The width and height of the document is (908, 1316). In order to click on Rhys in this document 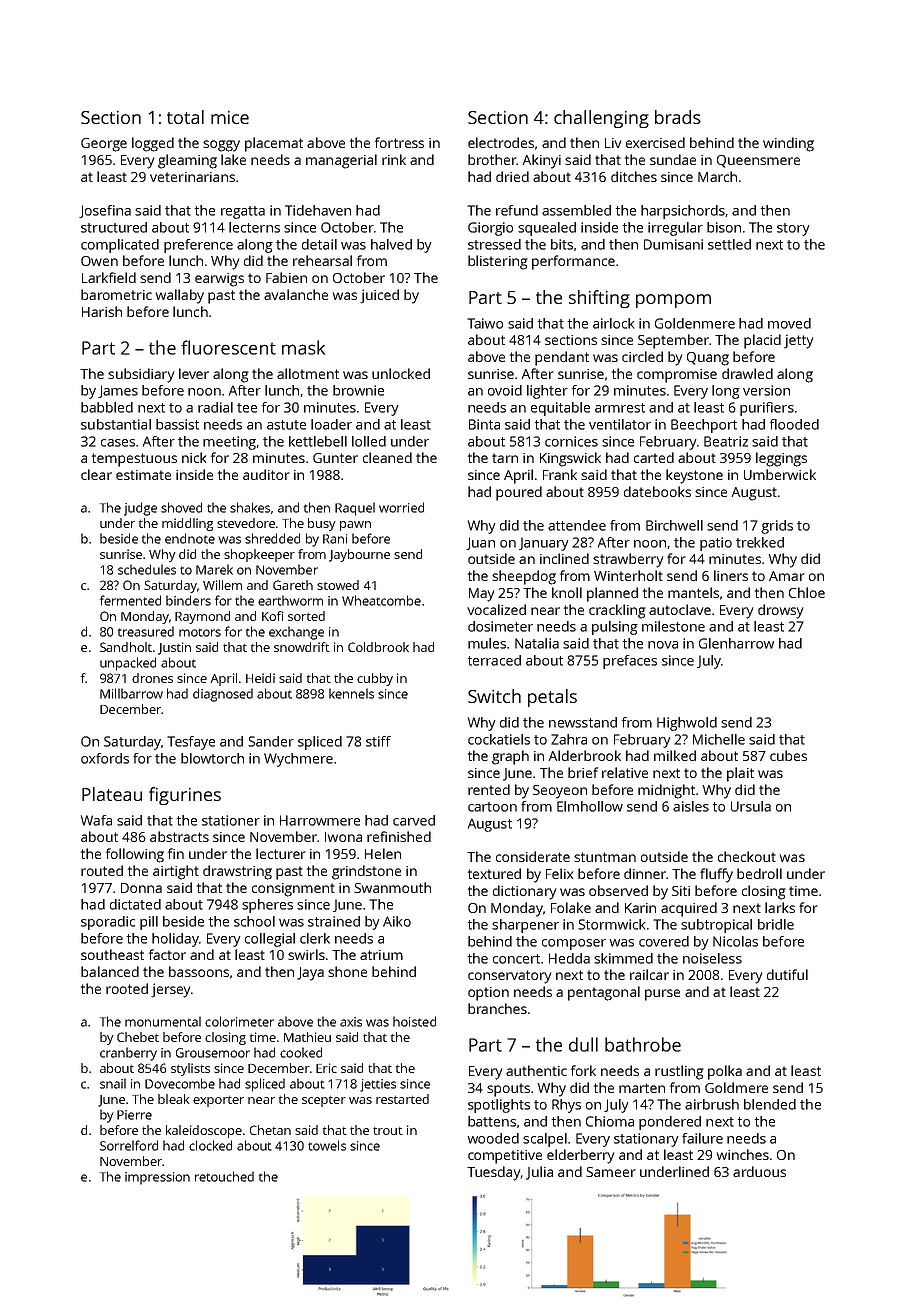, I will do `click(566, 1106)`.
